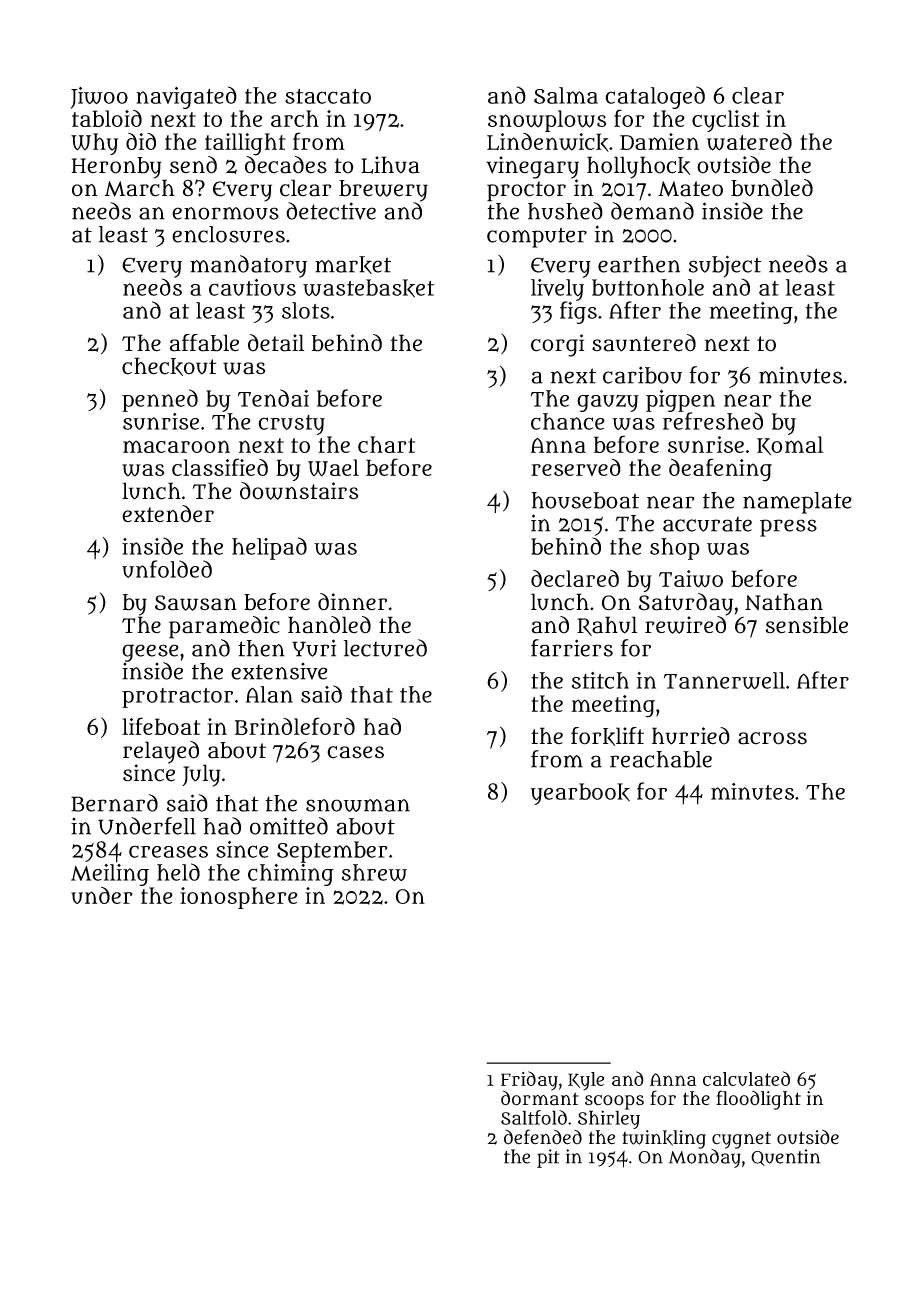 This screenshot has width=924, height=1311. I want to click on forklift, so click(607, 736).
